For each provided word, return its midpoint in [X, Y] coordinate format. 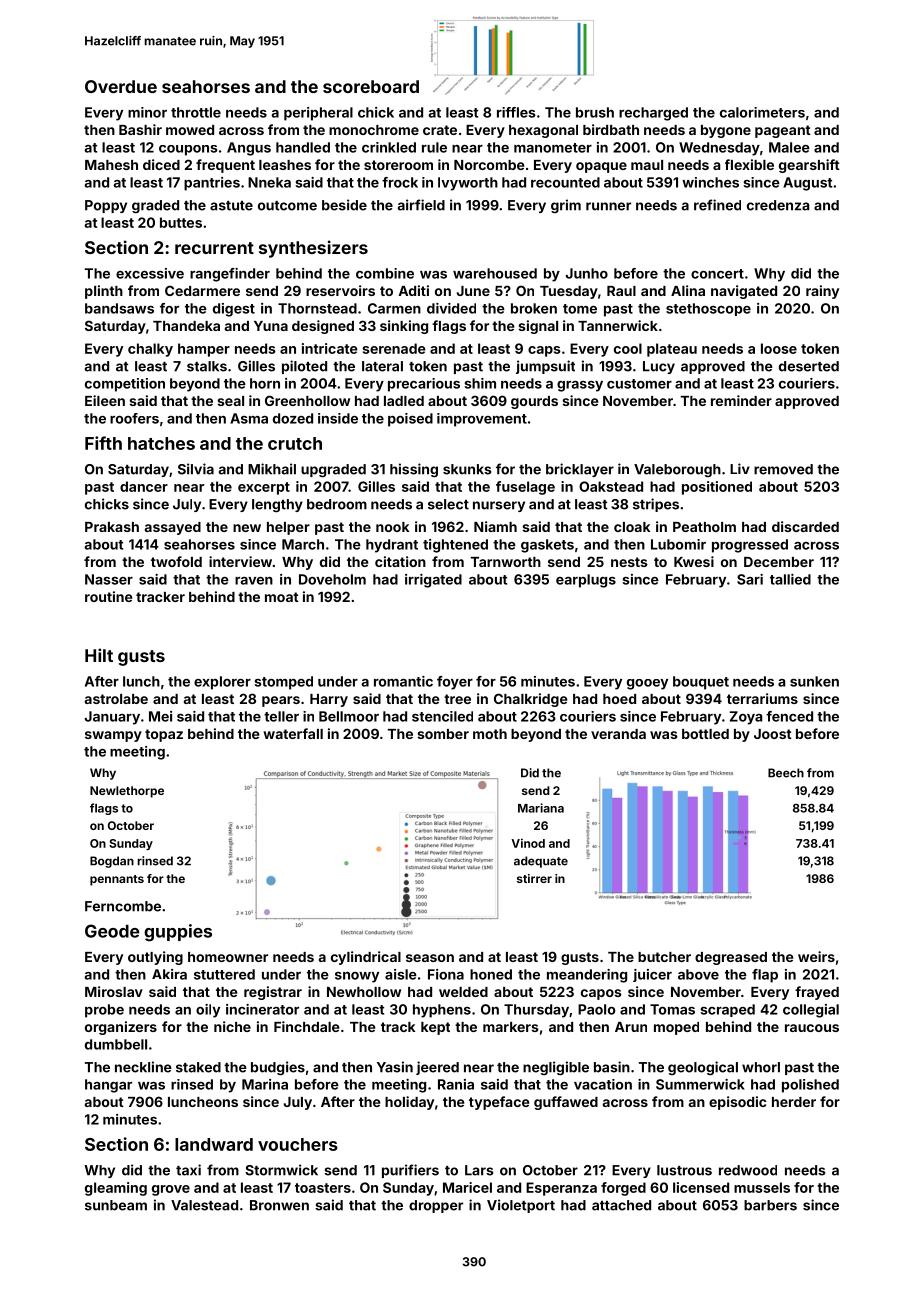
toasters [323, 1188]
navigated [744, 292]
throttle [196, 112]
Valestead [204, 1205]
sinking [404, 327]
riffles [516, 112]
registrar [273, 993]
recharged [653, 114]
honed [491, 974]
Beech [786, 773]
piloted [304, 367]
